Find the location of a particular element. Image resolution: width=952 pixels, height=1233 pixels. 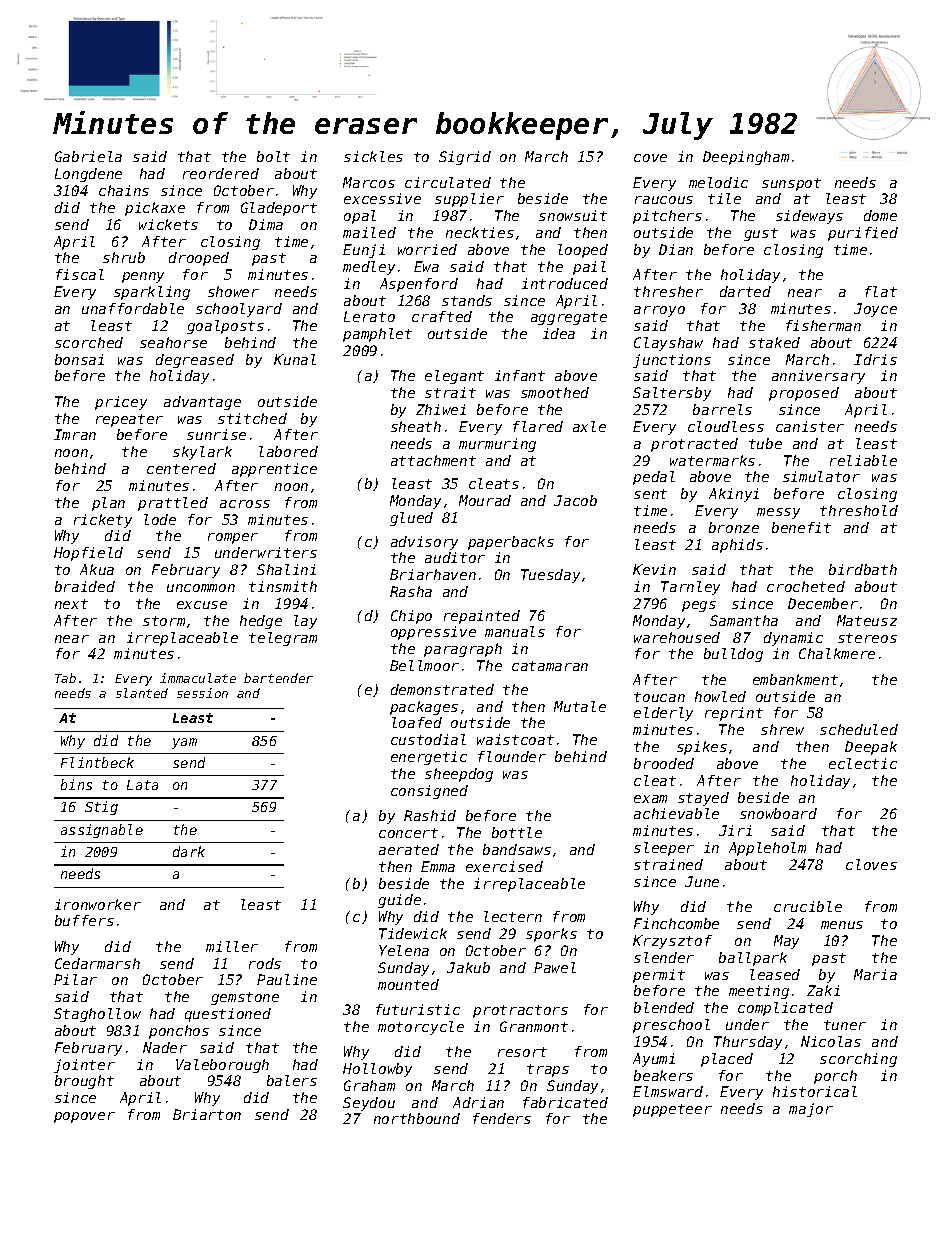

bins is located at coordinates (76, 784).
